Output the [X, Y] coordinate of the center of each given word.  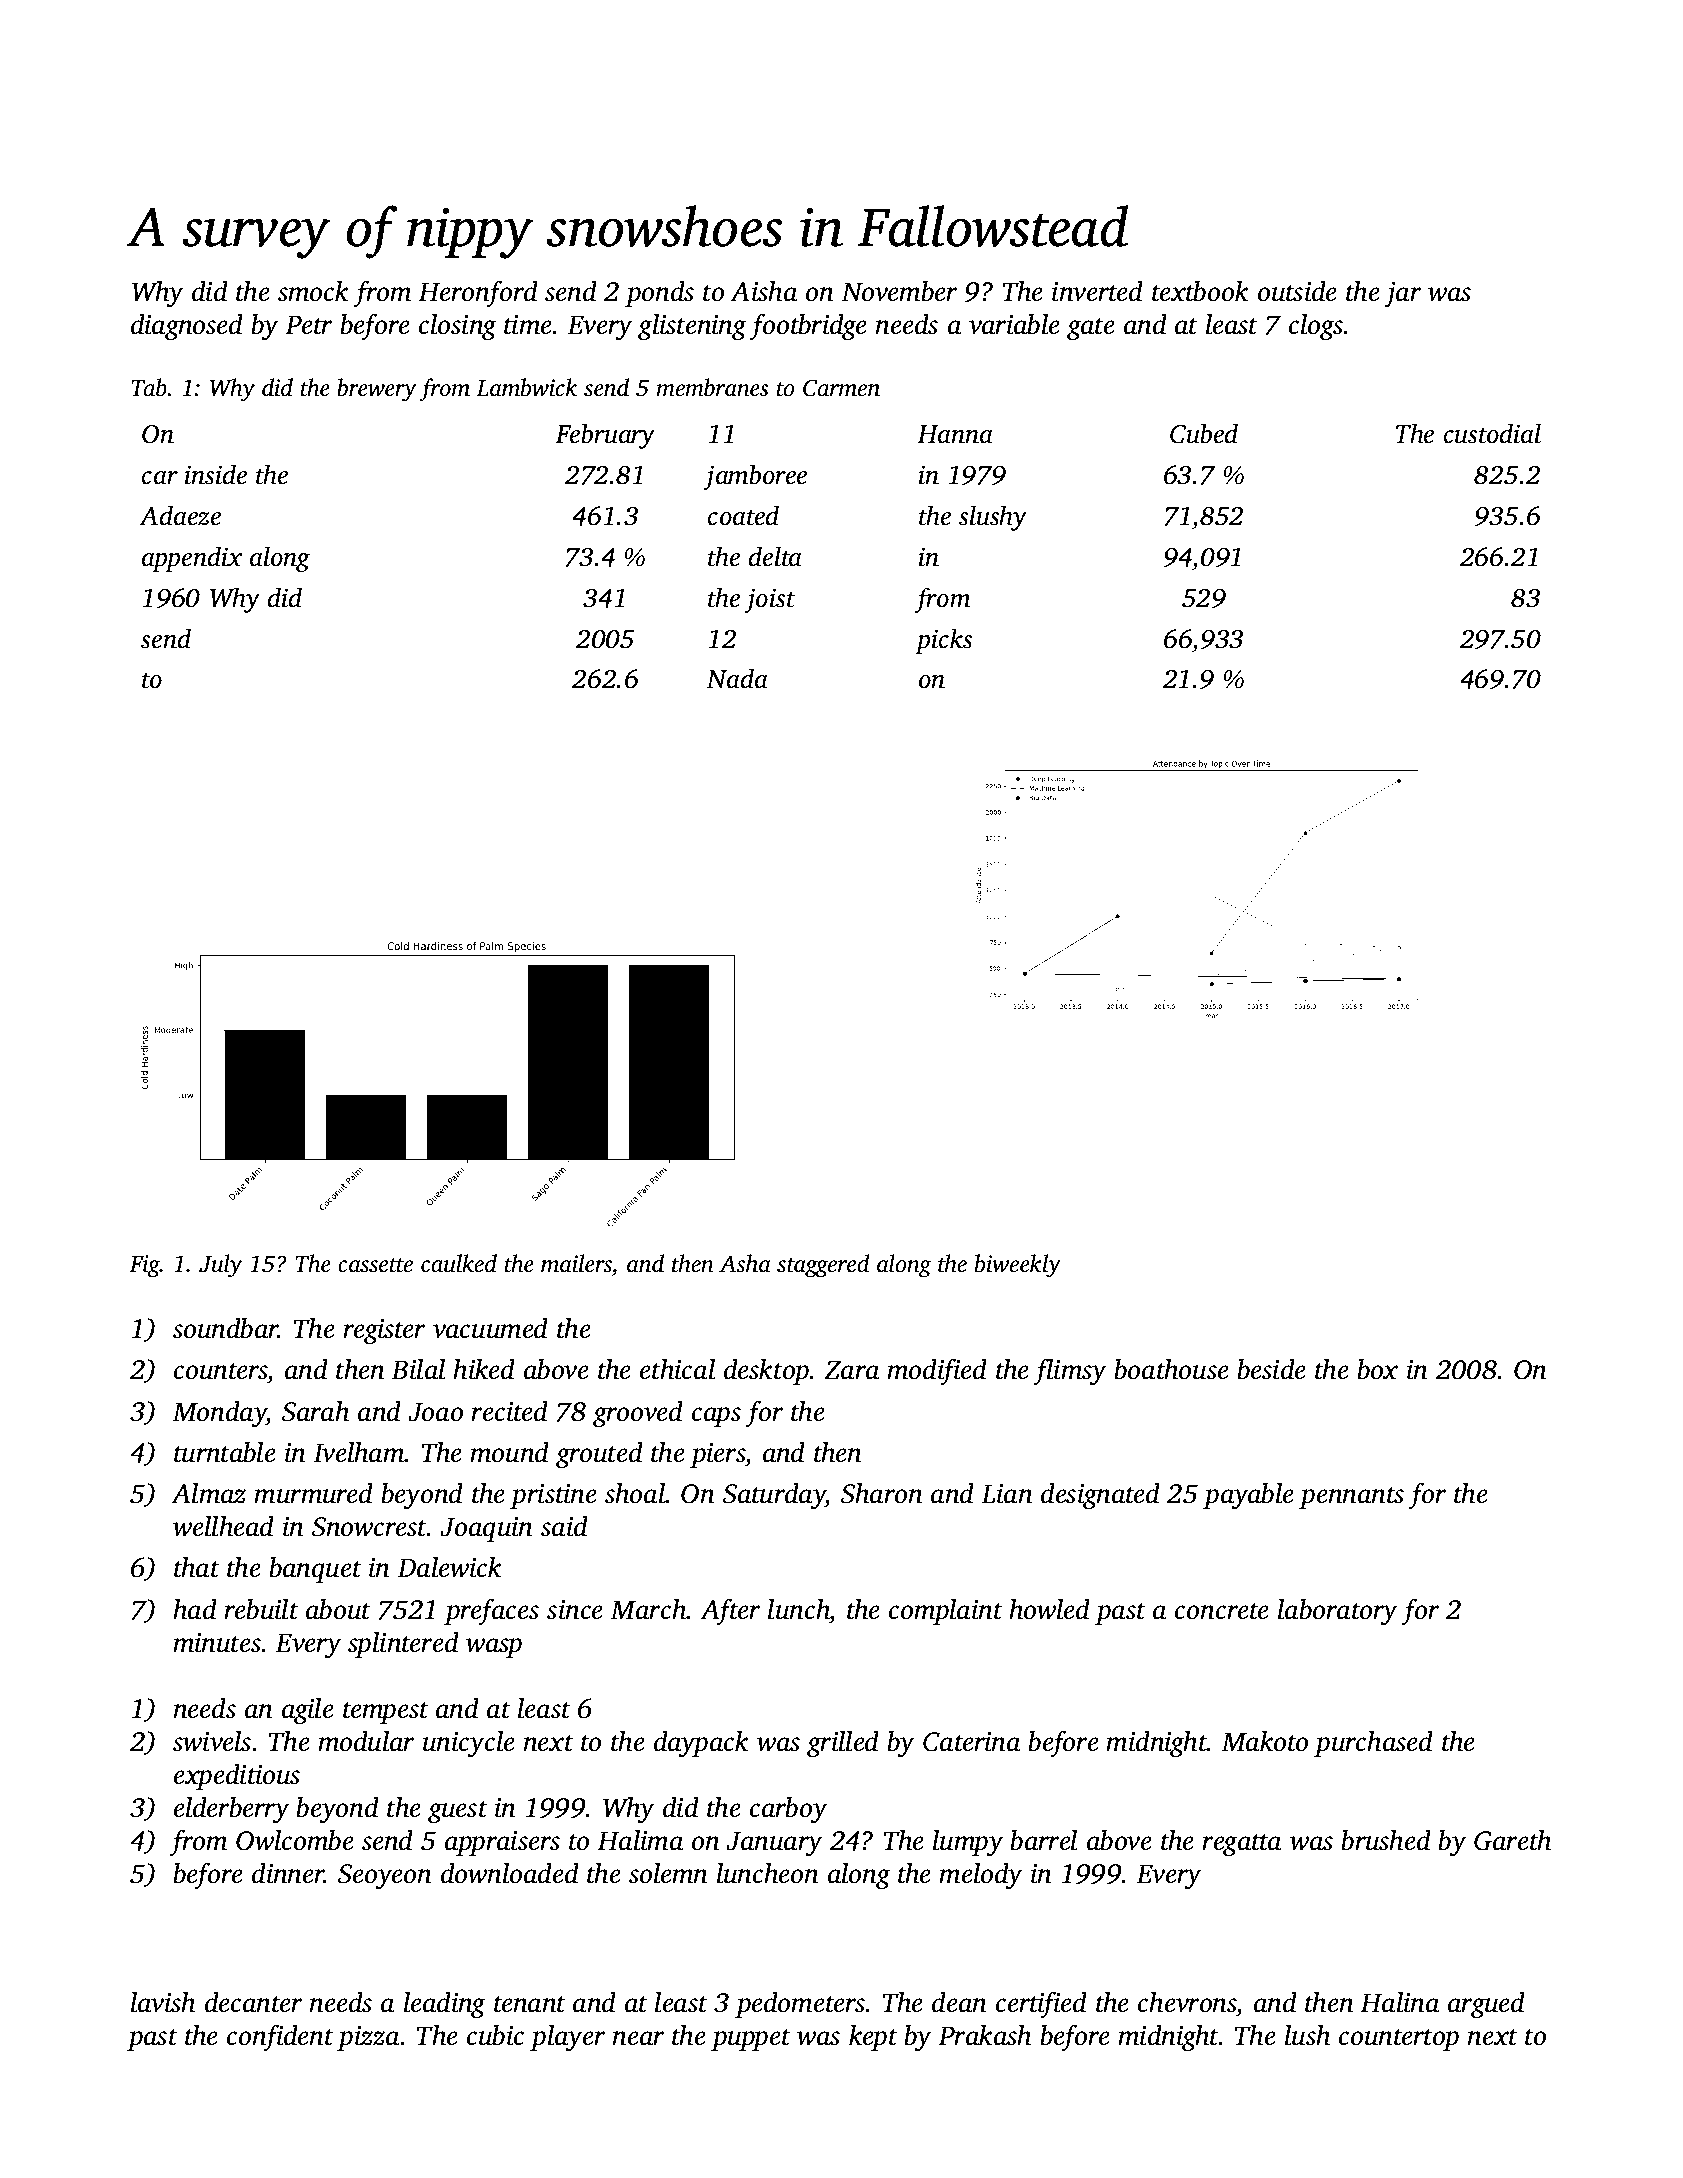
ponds [659, 294]
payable [1248, 1496]
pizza [368, 2038]
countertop [1399, 2040]
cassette [375, 1265]
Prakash [984, 2035]
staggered [823, 1266]
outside [1297, 291]
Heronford [478, 294]
